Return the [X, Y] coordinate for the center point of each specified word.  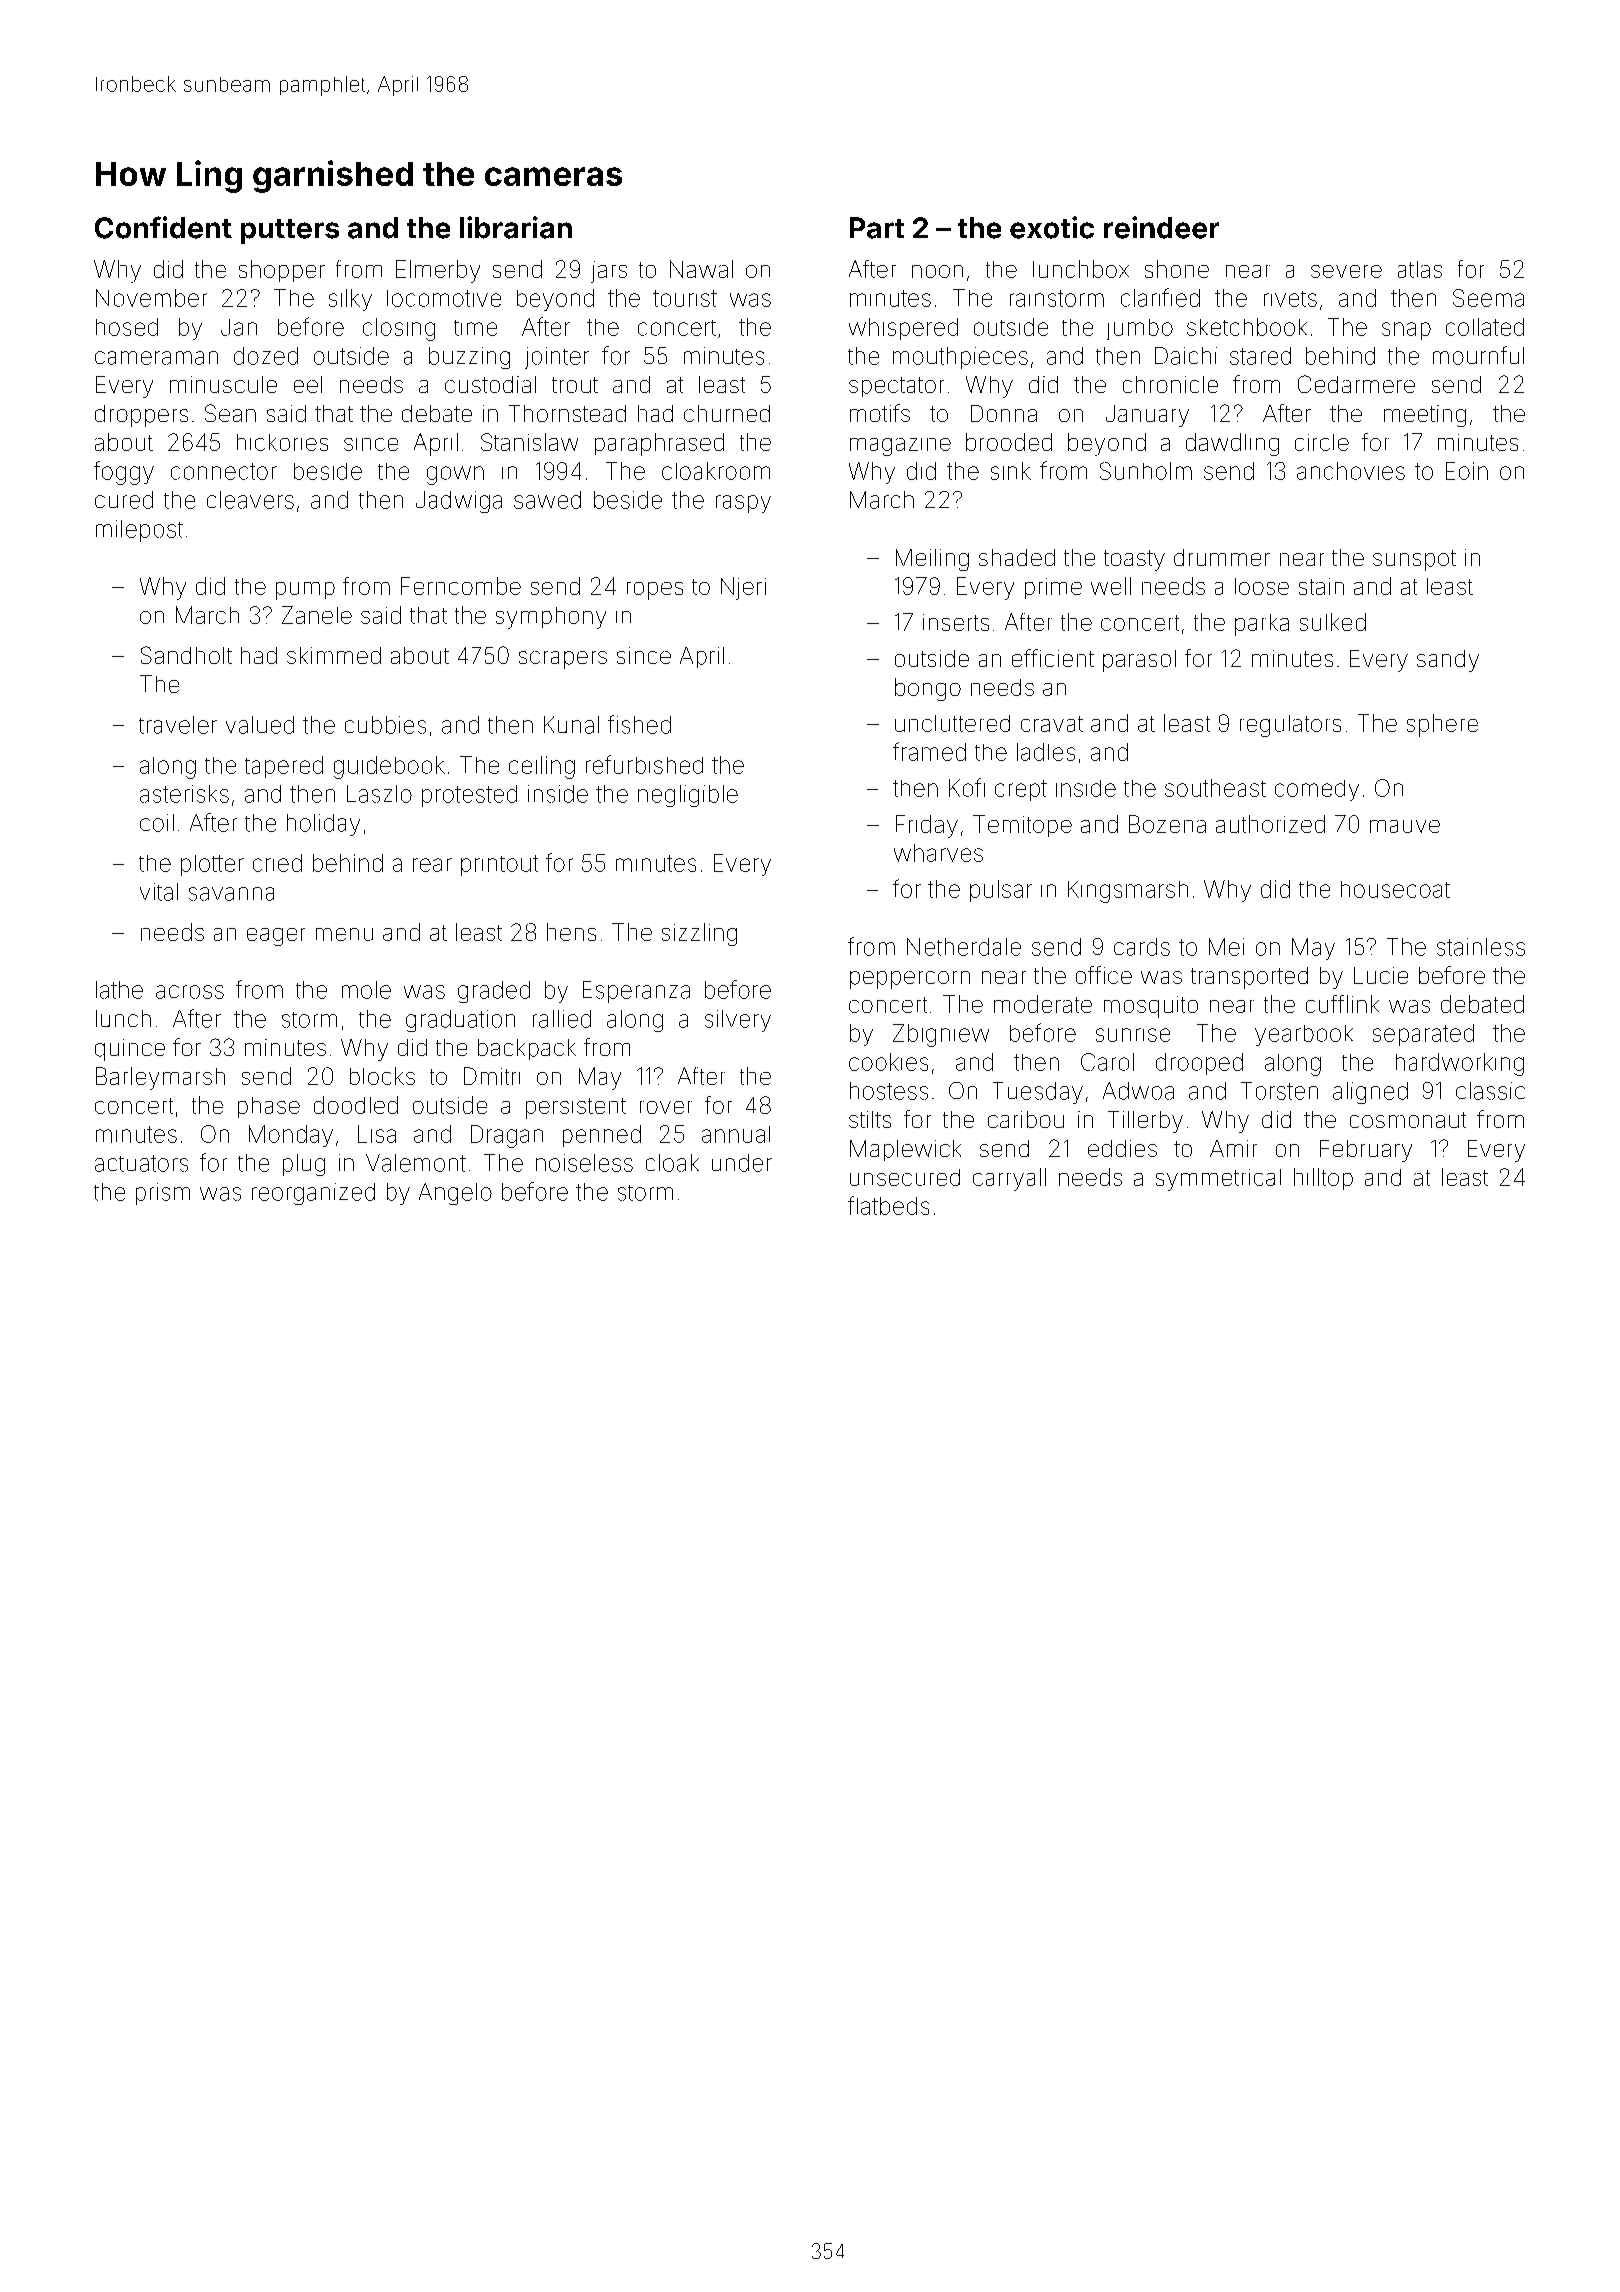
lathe [119, 990]
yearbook [1304, 1035]
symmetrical [1218, 1180]
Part [877, 228]
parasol [1139, 661]
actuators [141, 1163]
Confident [163, 227]
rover [666, 1107]
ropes [655, 591]
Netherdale [964, 947]
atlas [1420, 269]
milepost [139, 531]
